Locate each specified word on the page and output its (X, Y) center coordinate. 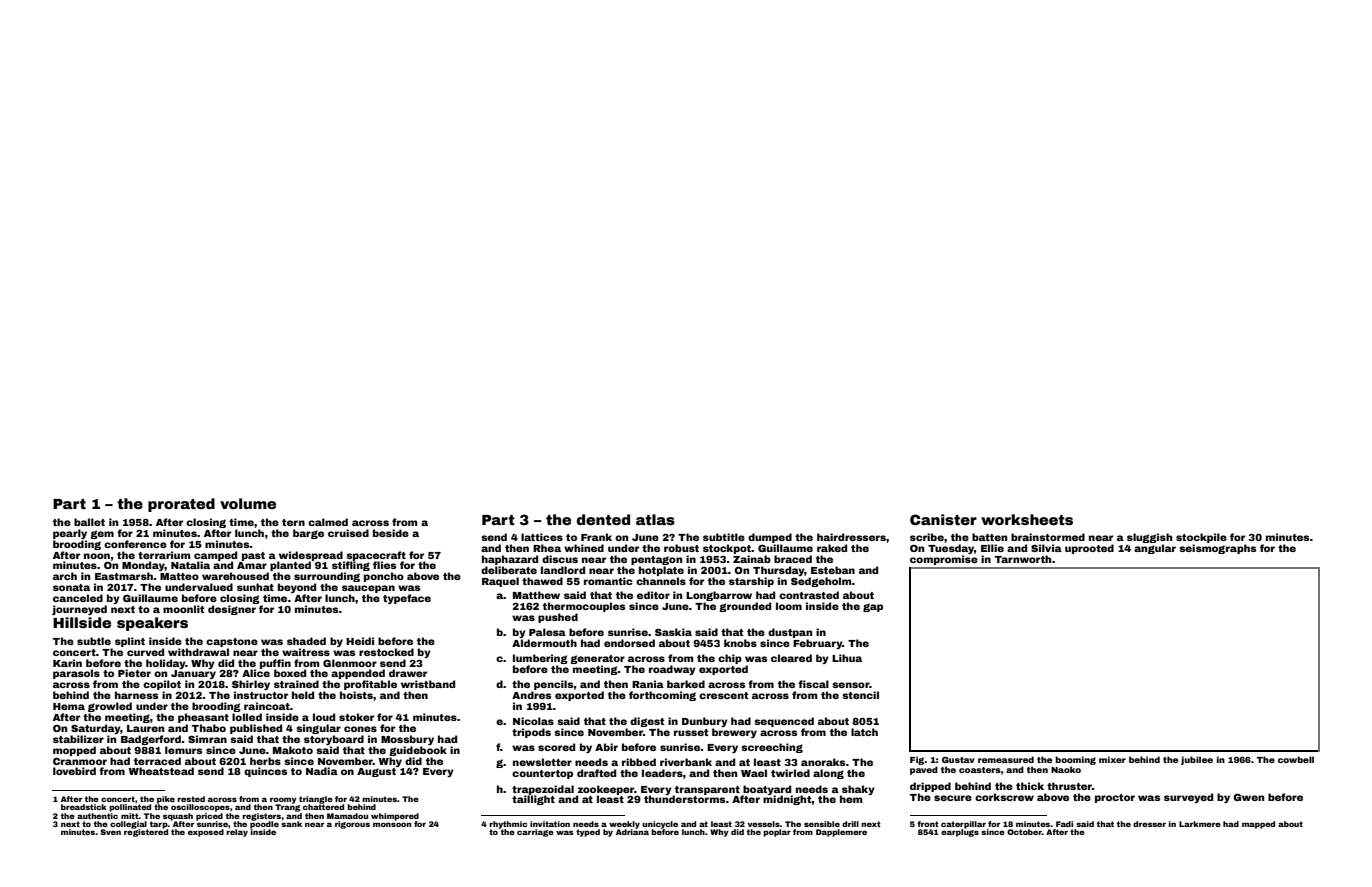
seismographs (1217, 549)
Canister (943, 519)
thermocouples (584, 607)
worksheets (1027, 519)
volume (248, 503)
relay (237, 833)
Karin (67, 663)
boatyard (767, 790)
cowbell (1296, 759)
